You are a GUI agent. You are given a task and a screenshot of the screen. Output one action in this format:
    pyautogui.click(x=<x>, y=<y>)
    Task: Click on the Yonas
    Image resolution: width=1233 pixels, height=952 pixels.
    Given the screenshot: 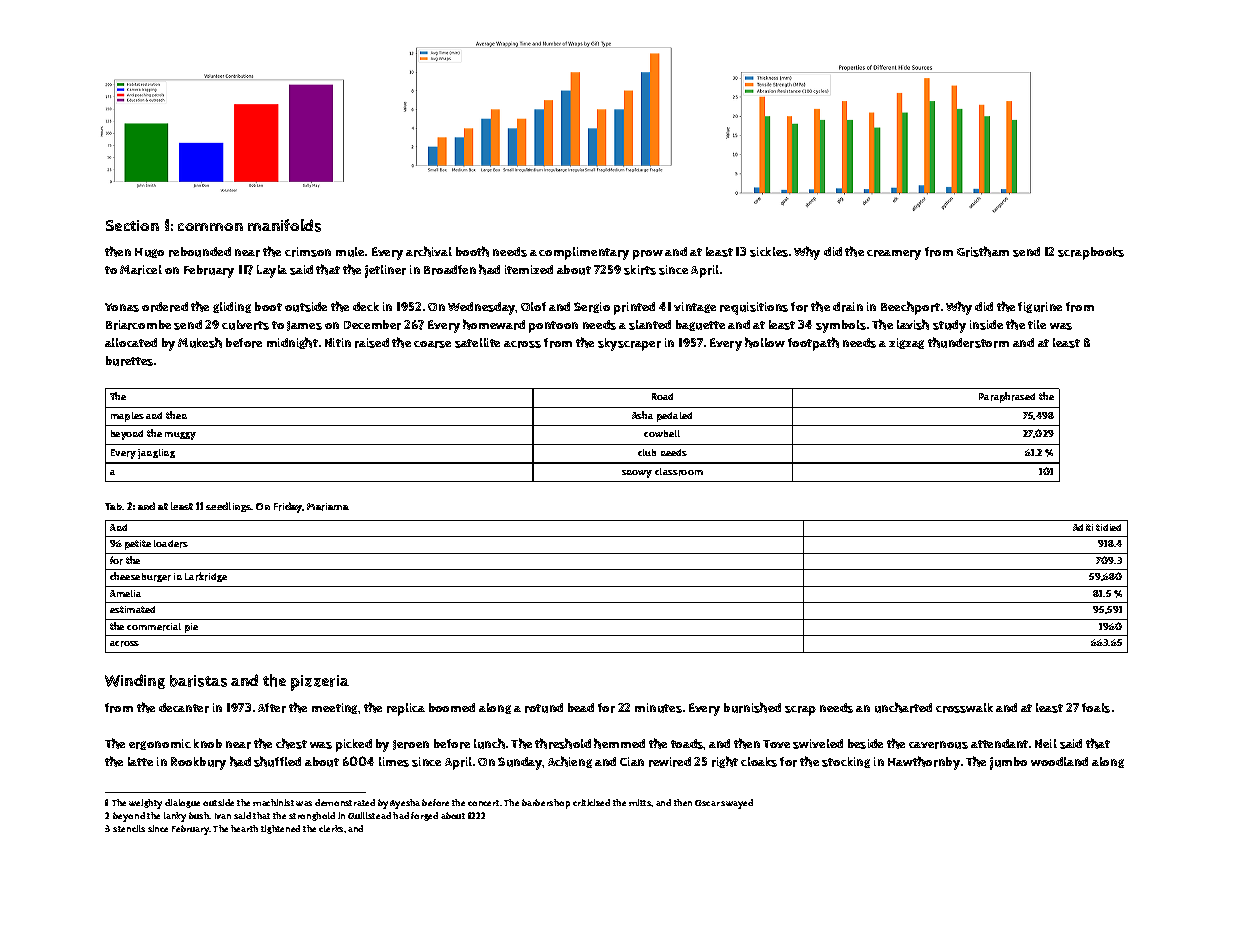 What is the action you would take?
    pyautogui.click(x=122, y=307)
